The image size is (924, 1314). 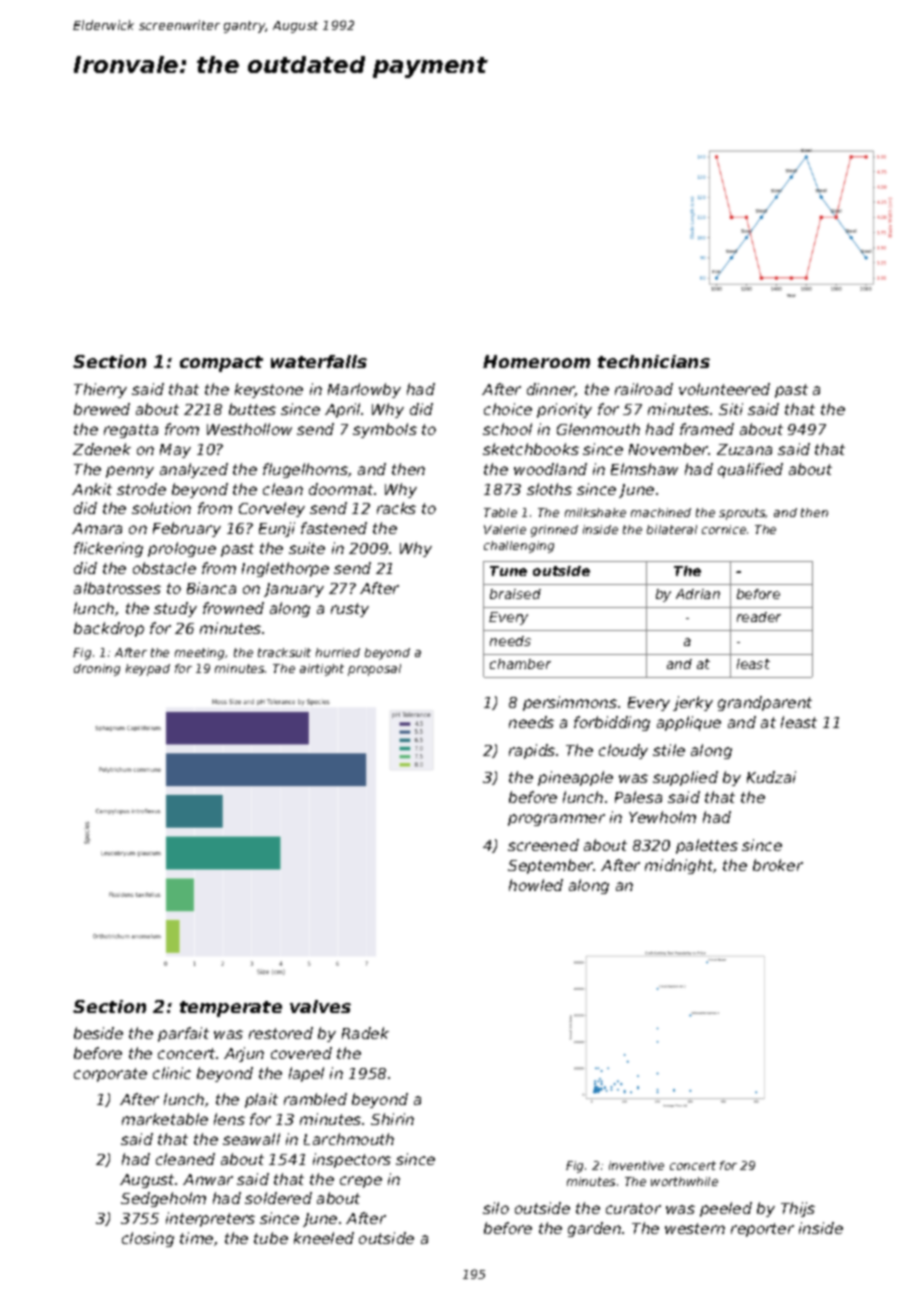 What do you see at coordinates (798, 1209) in the page?
I see `Thijs` at bounding box center [798, 1209].
